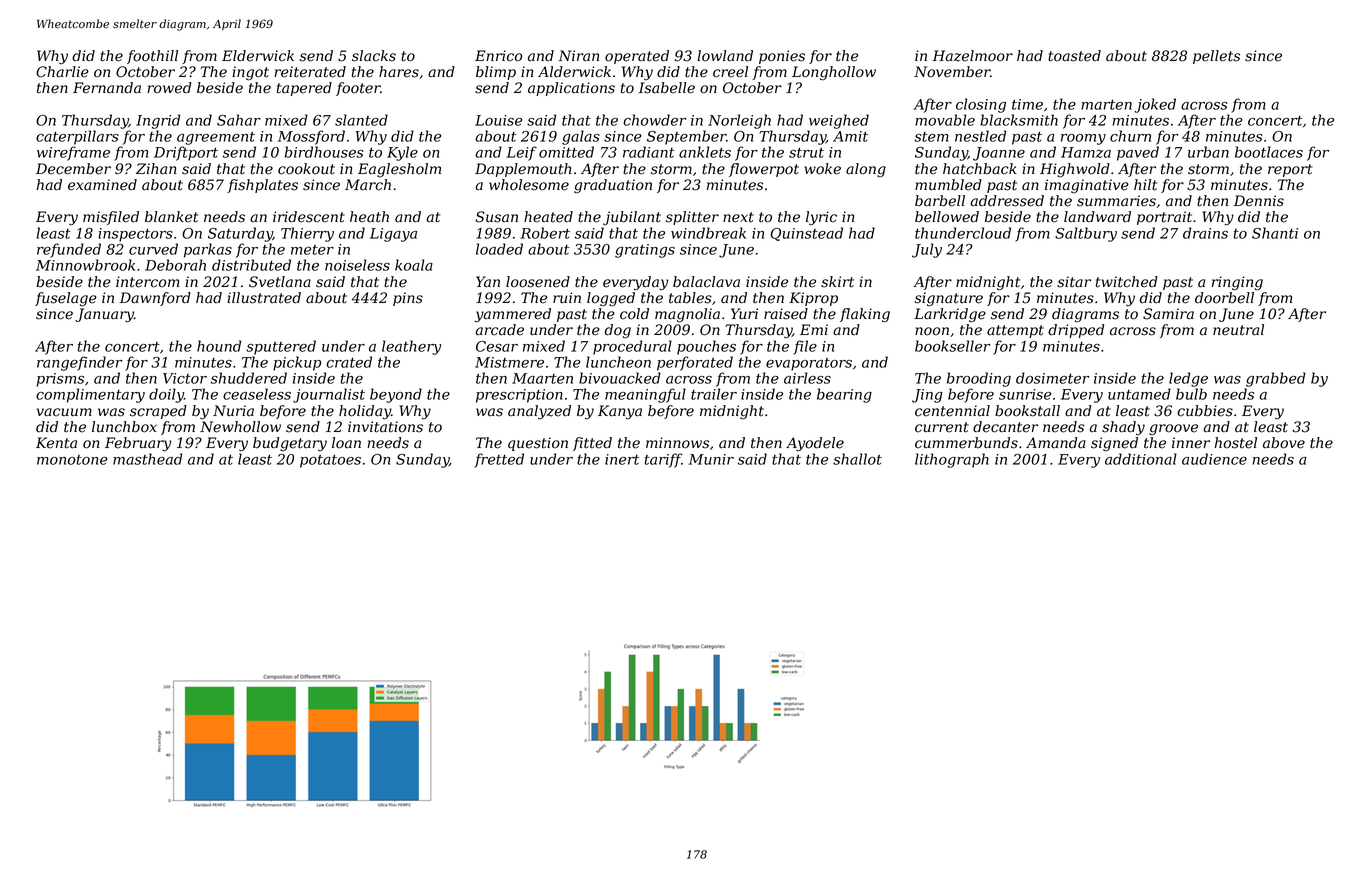 The width and height of the screenshot is (1372, 887). Describe the element at coordinates (942, 427) in the screenshot. I see `current` at that location.
